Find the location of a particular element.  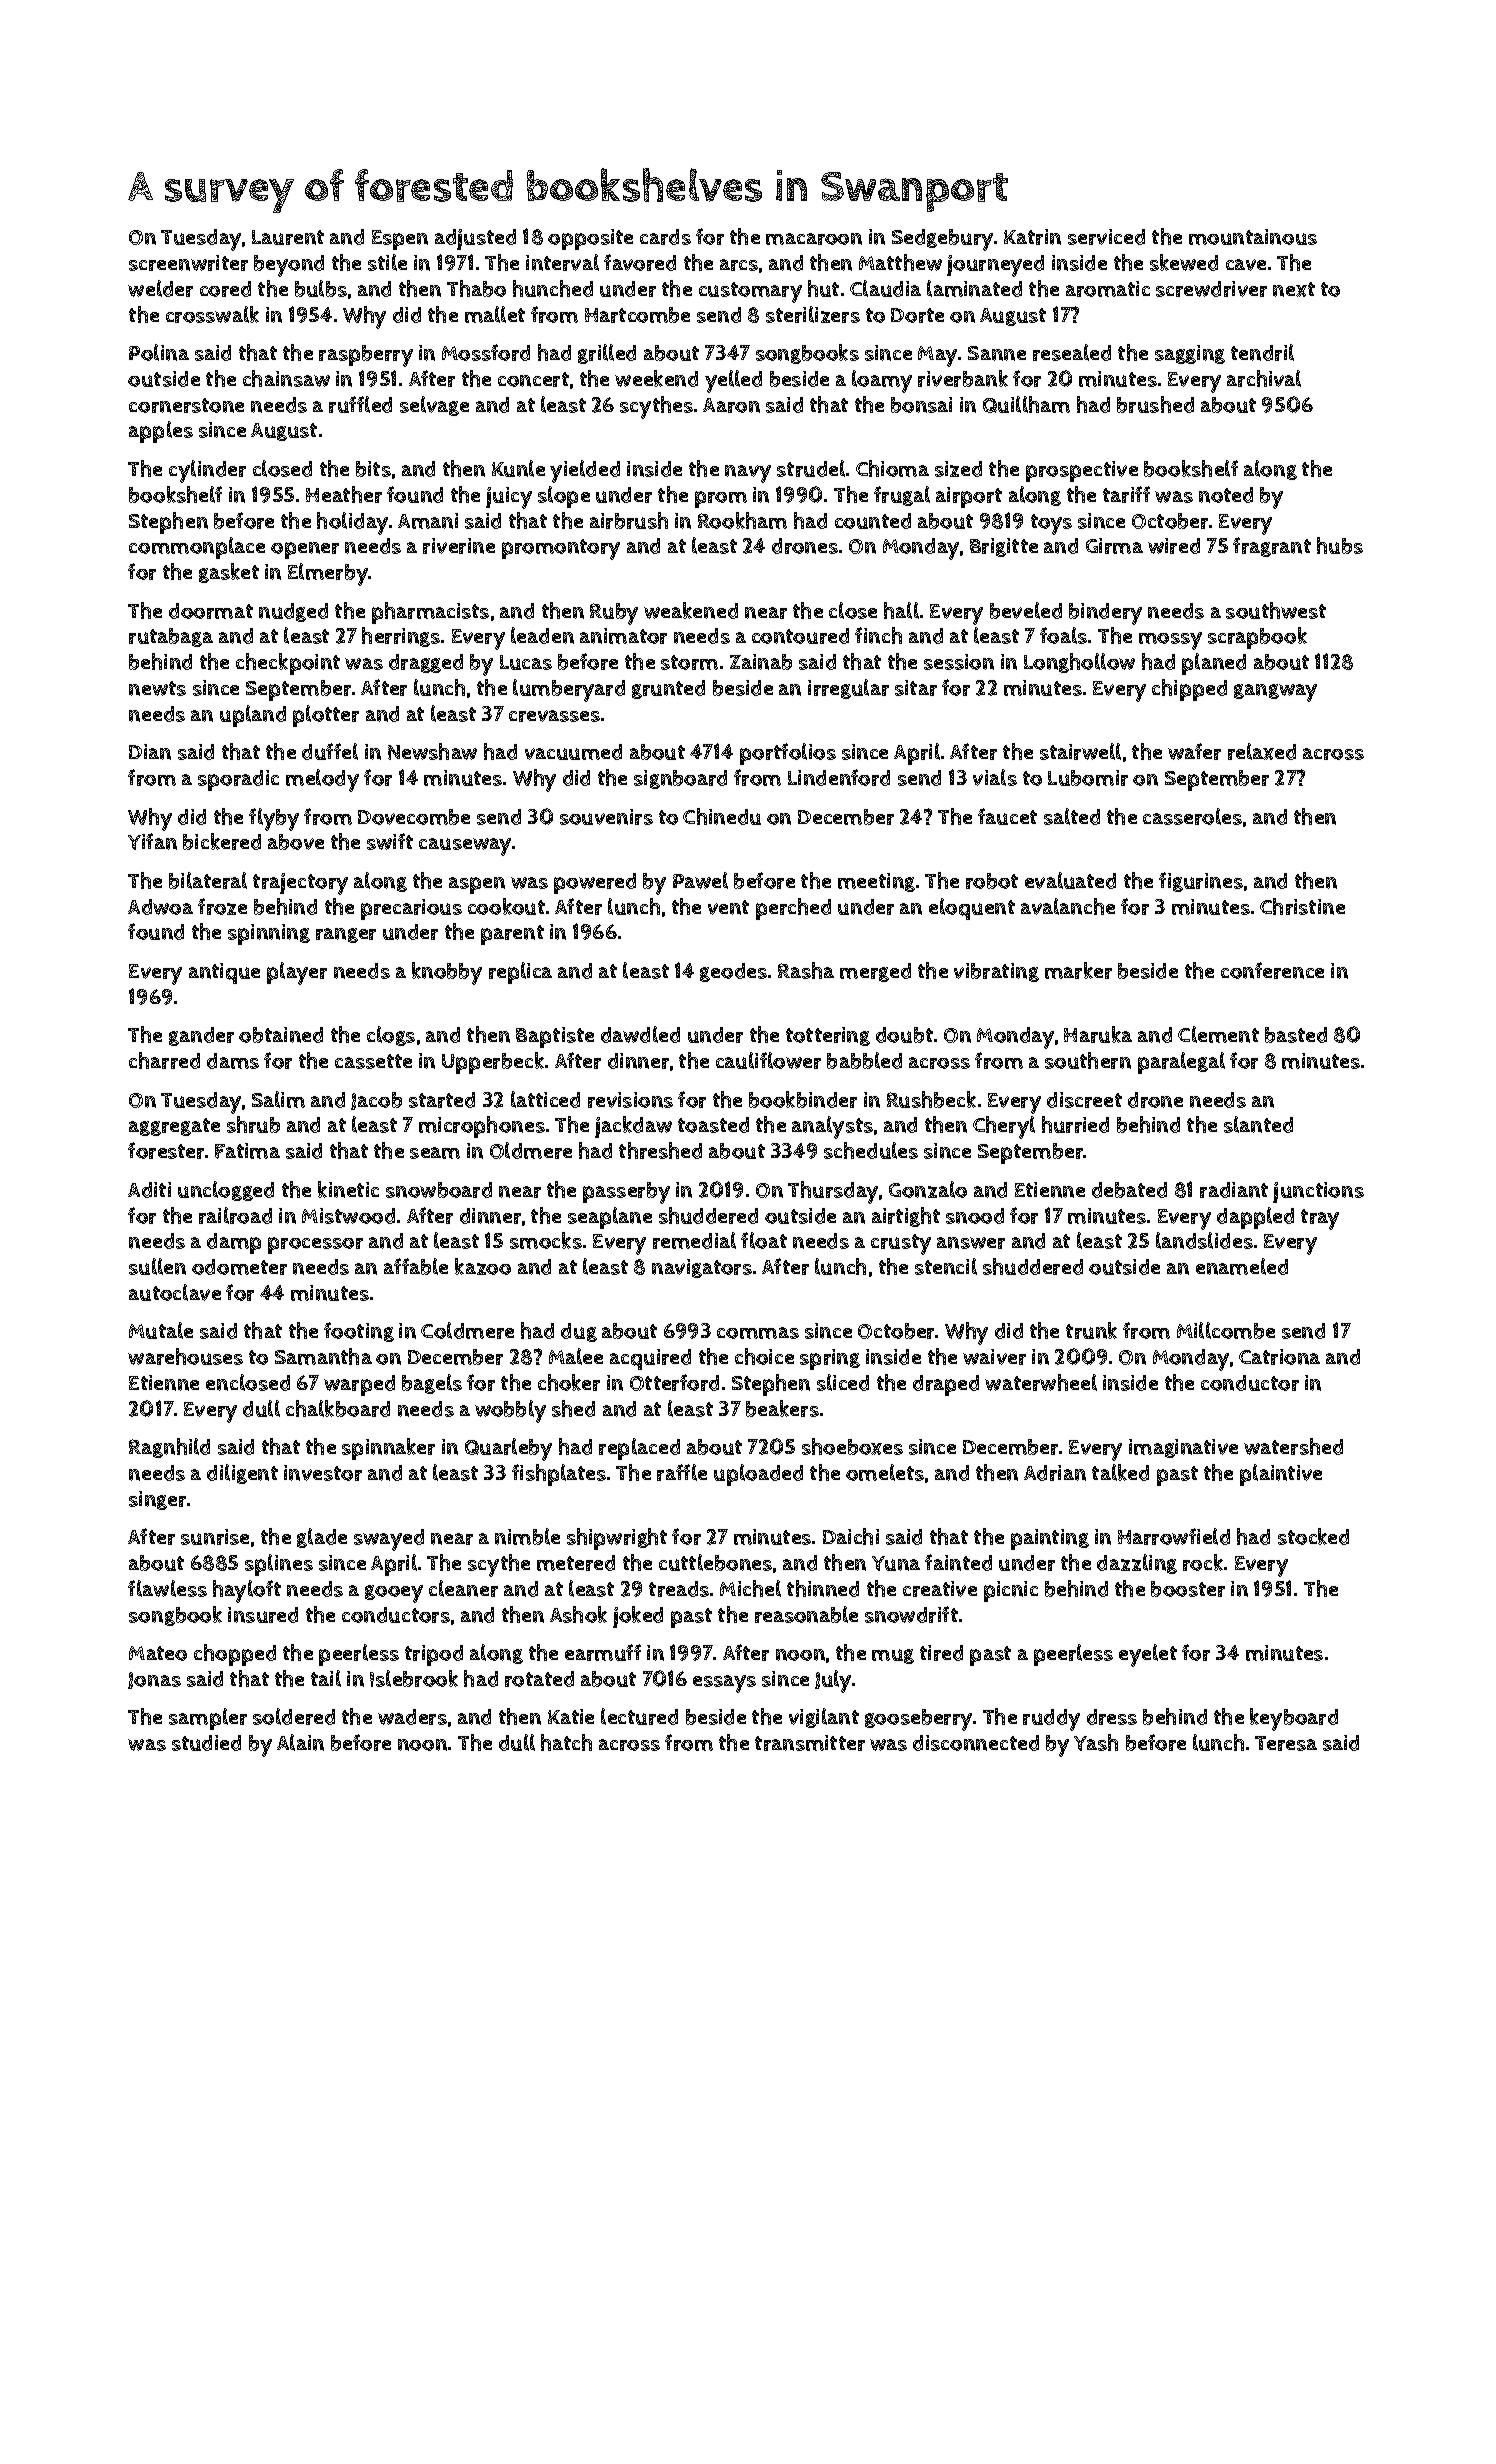

omelets is located at coordinates (885, 1472).
